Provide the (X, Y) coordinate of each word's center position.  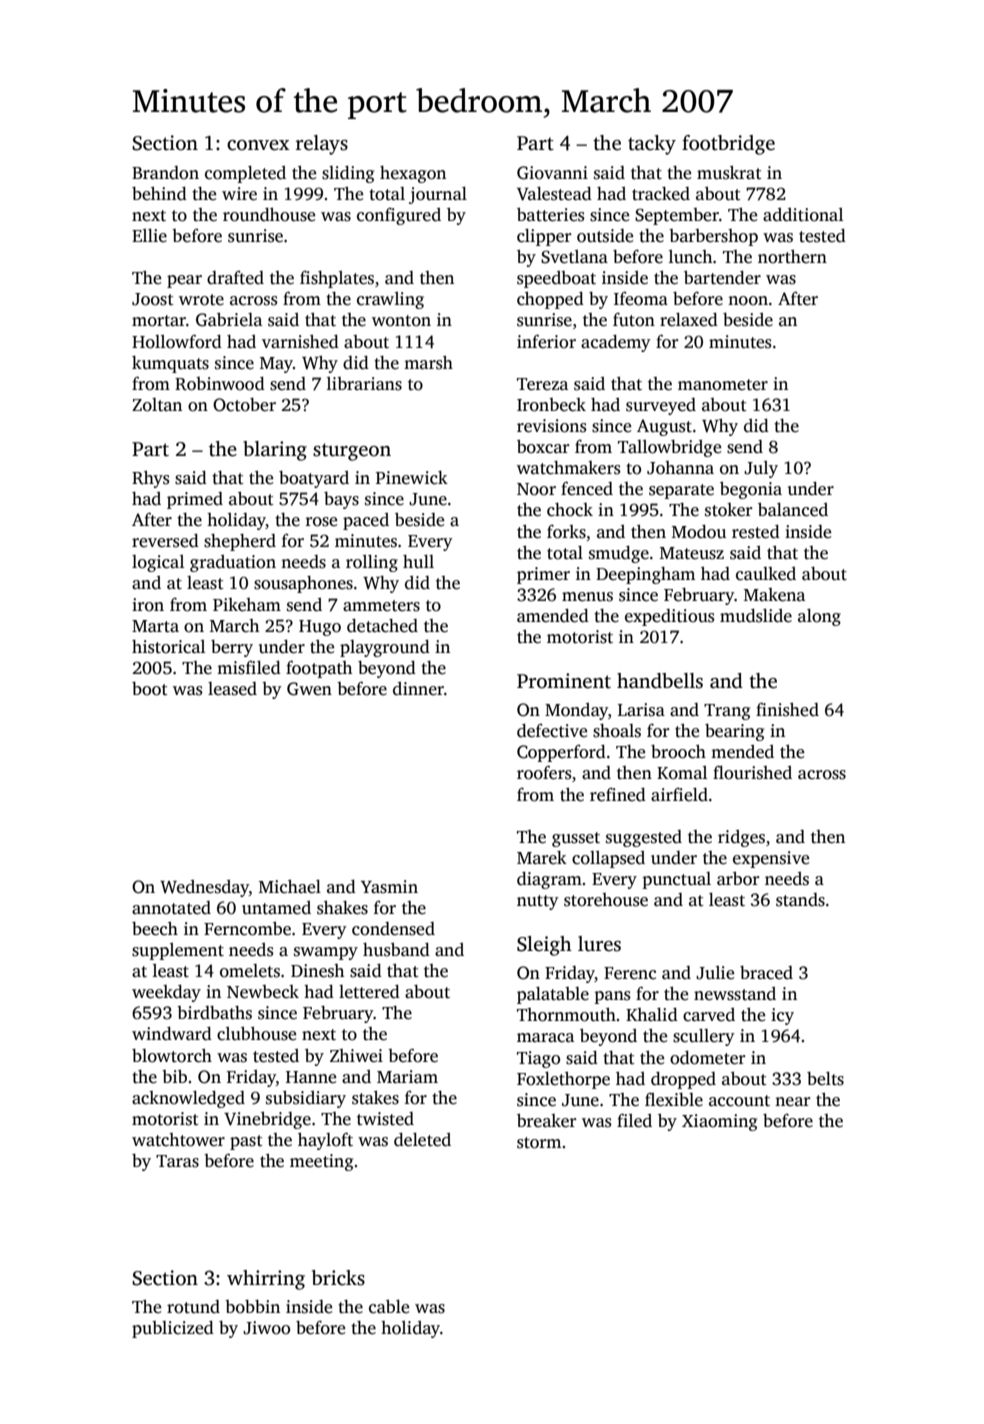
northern (792, 257)
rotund (193, 1307)
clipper (544, 237)
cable (389, 1307)
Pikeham (247, 605)
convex (258, 145)
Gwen (309, 689)
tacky (652, 145)
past (246, 1142)
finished (787, 709)
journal (438, 195)
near (792, 1102)
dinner (418, 689)
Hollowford (177, 341)
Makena (774, 595)
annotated (171, 908)
